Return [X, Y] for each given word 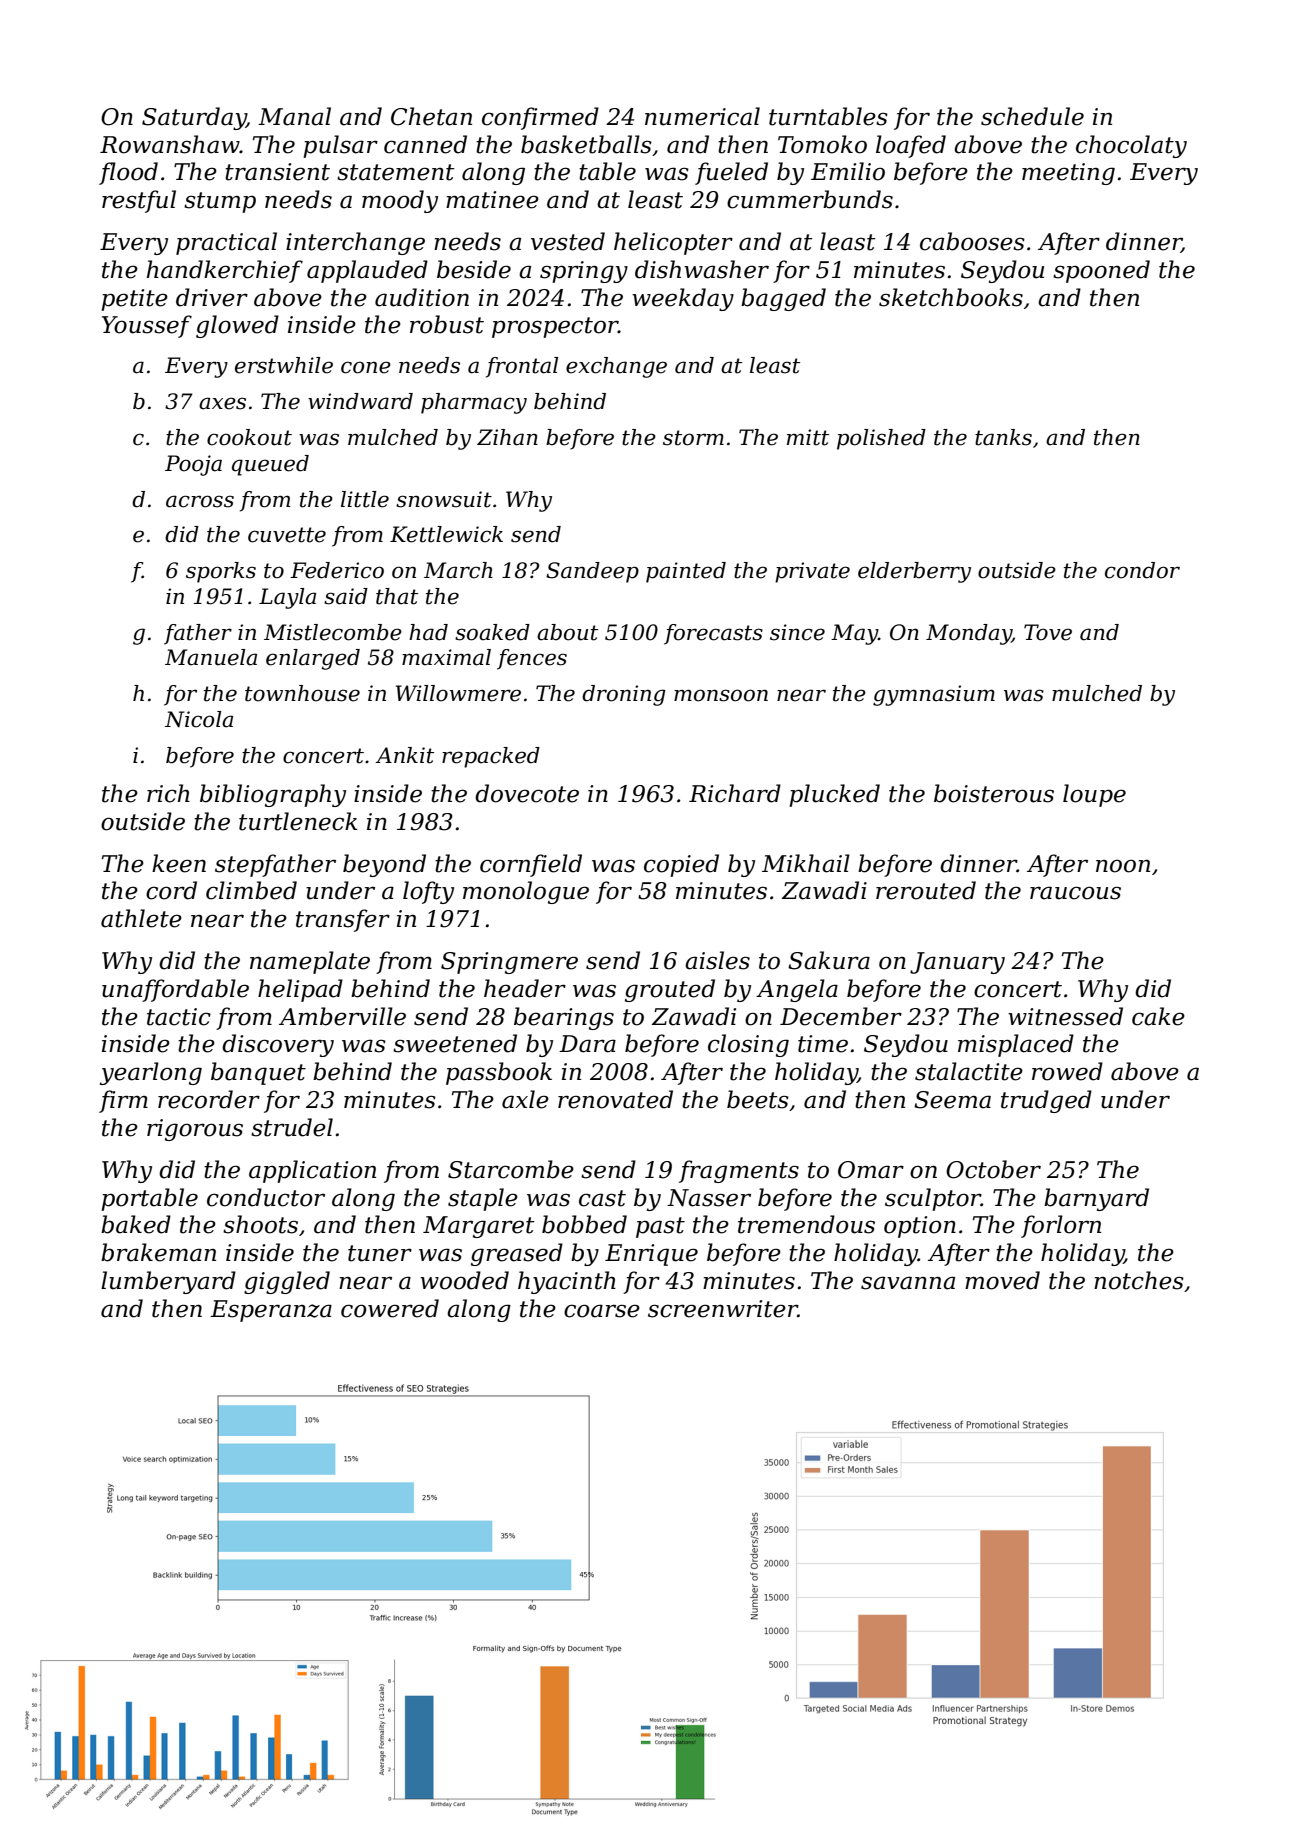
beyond [384, 865]
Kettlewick [446, 534]
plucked [834, 795]
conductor [266, 1197]
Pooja [193, 465]
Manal [294, 116]
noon [1123, 866]
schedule [1032, 116]
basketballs [586, 144]
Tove [1048, 632]
